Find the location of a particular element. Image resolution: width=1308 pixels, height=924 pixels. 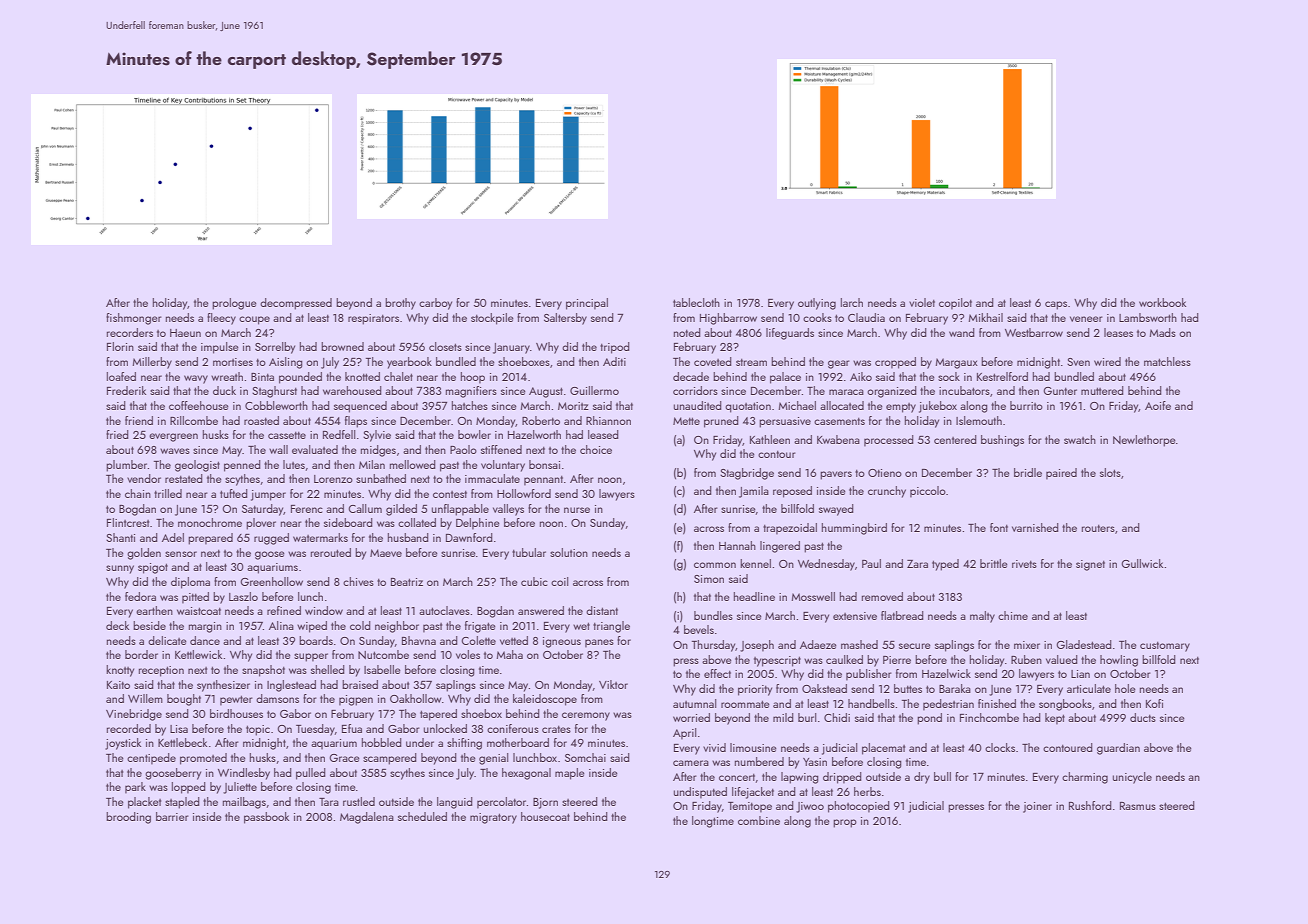

customary is located at coordinates (1165, 647).
